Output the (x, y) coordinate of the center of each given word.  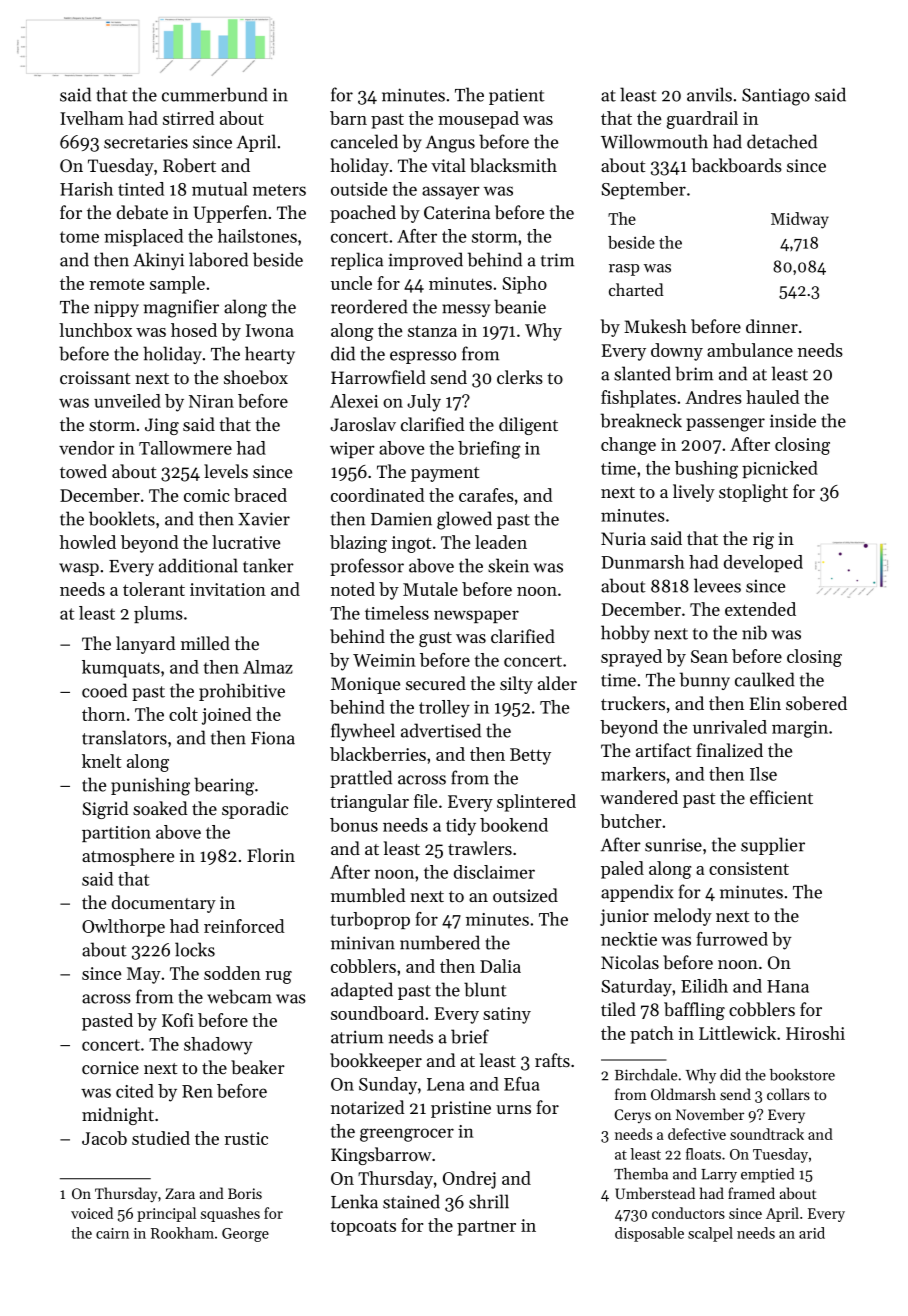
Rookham (182, 1233)
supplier (773, 846)
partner (486, 1228)
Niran (211, 401)
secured (436, 683)
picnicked (780, 469)
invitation (228, 589)
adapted (362, 991)
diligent (528, 426)
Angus (450, 144)
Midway (800, 220)
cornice (110, 1067)
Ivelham (92, 118)
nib (754, 632)
